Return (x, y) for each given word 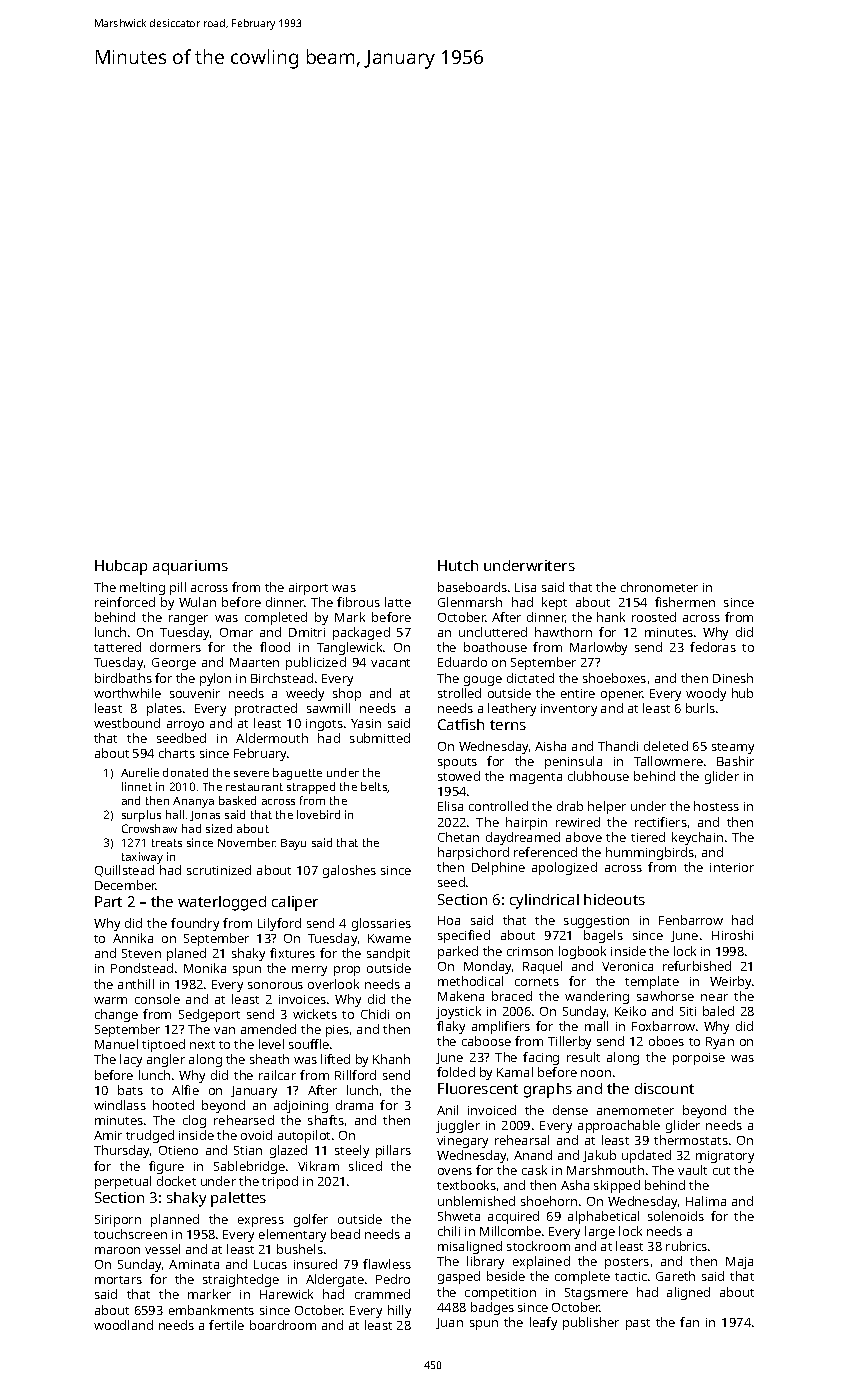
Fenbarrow (691, 920)
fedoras (713, 647)
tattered (117, 647)
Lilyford (279, 924)
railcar (277, 1075)
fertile (226, 1325)
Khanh (391, 1059)
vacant (390, 663)
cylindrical (544, 901)
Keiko (630, 1011)
